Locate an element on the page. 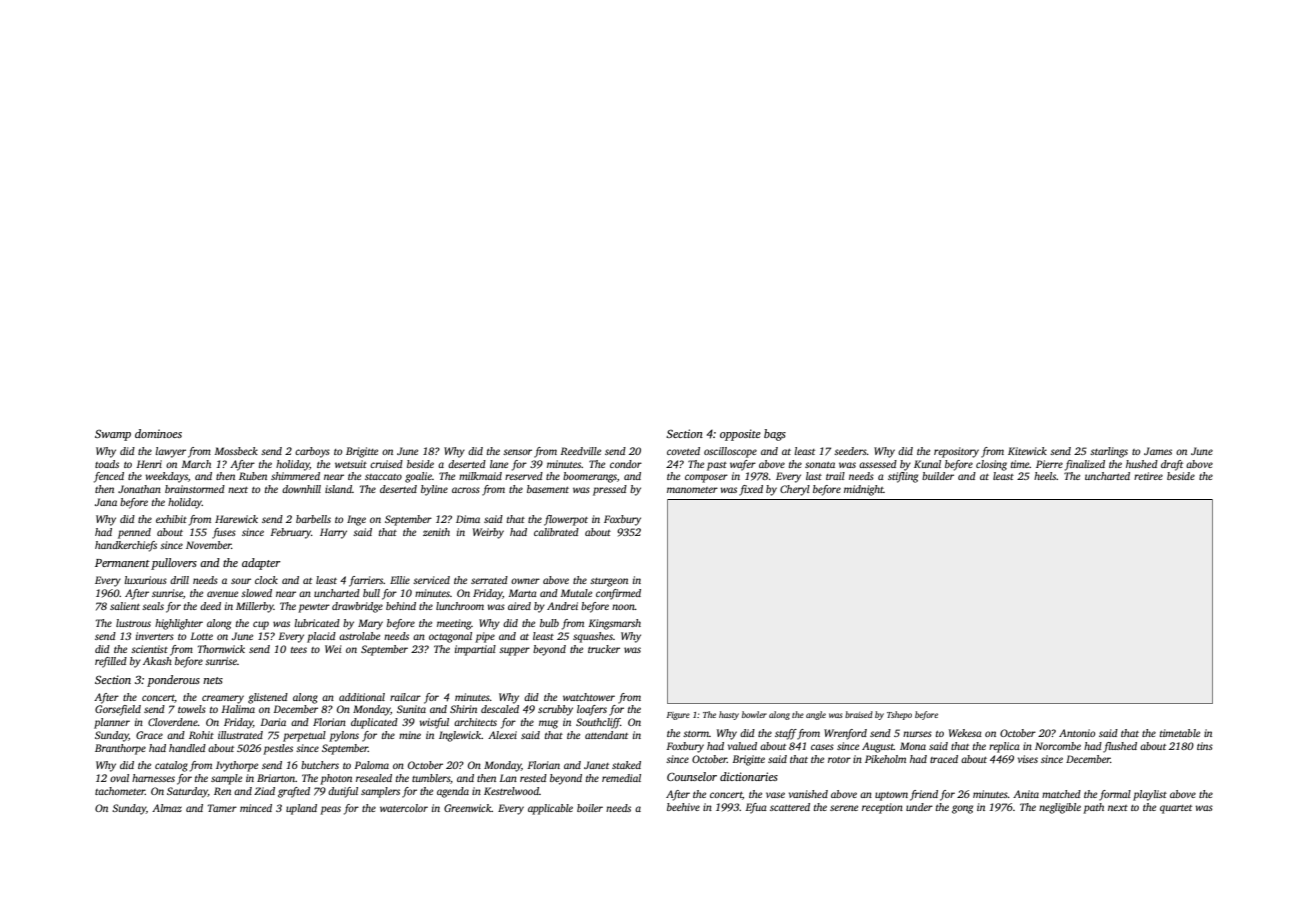 This page has height=924, width=1308. penned is located at coordinates (134, 533).
